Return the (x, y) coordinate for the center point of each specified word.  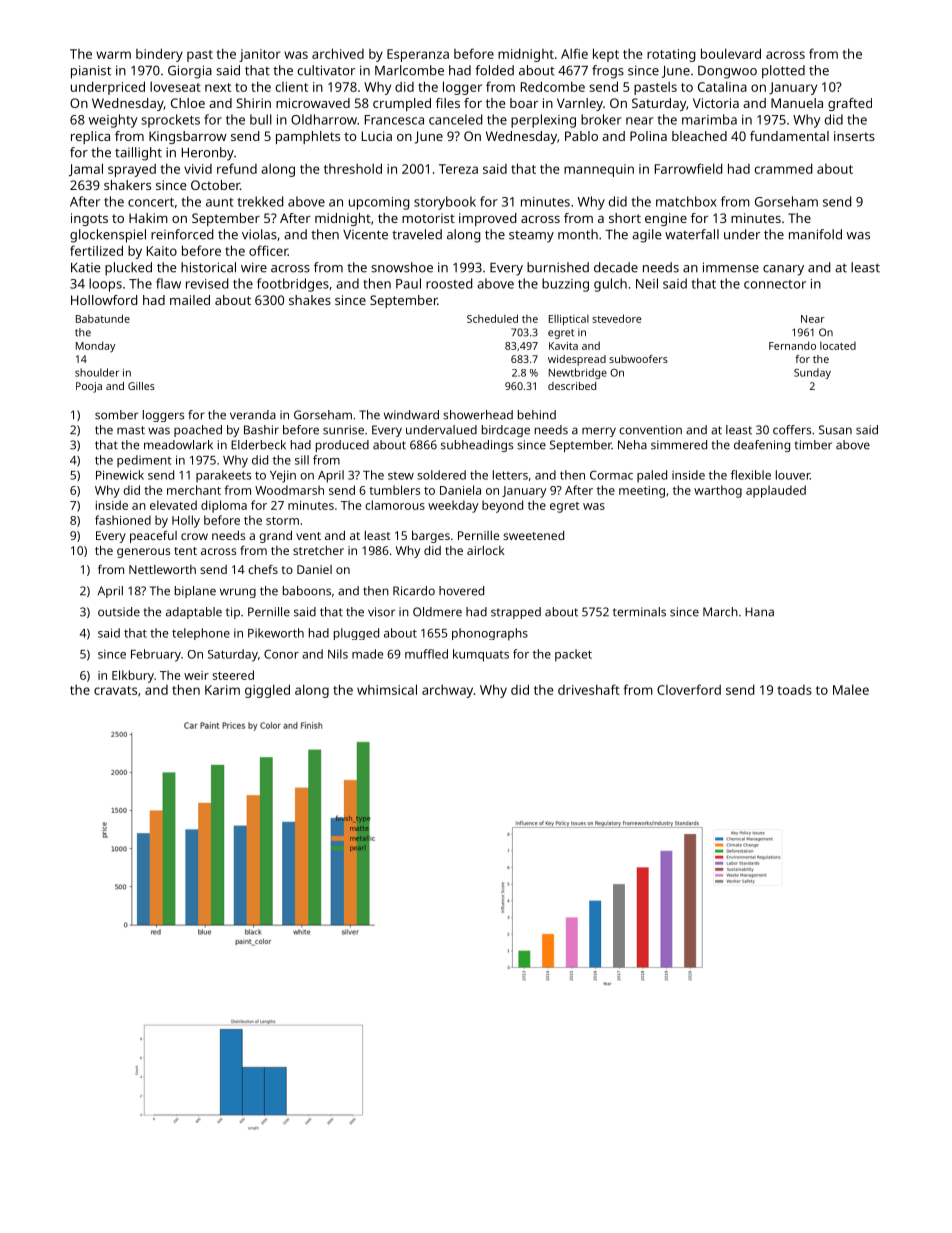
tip (233, 613)
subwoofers (638, 359)
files (448, 103)
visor (381, 612)
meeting (642, 492)
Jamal (86, 169)
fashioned (123, 520)
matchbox (686, 201)
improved (488, 219)
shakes (310, 300)
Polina (648, 136)
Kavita (563, 346)
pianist (91, 72)
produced (342, 446)
